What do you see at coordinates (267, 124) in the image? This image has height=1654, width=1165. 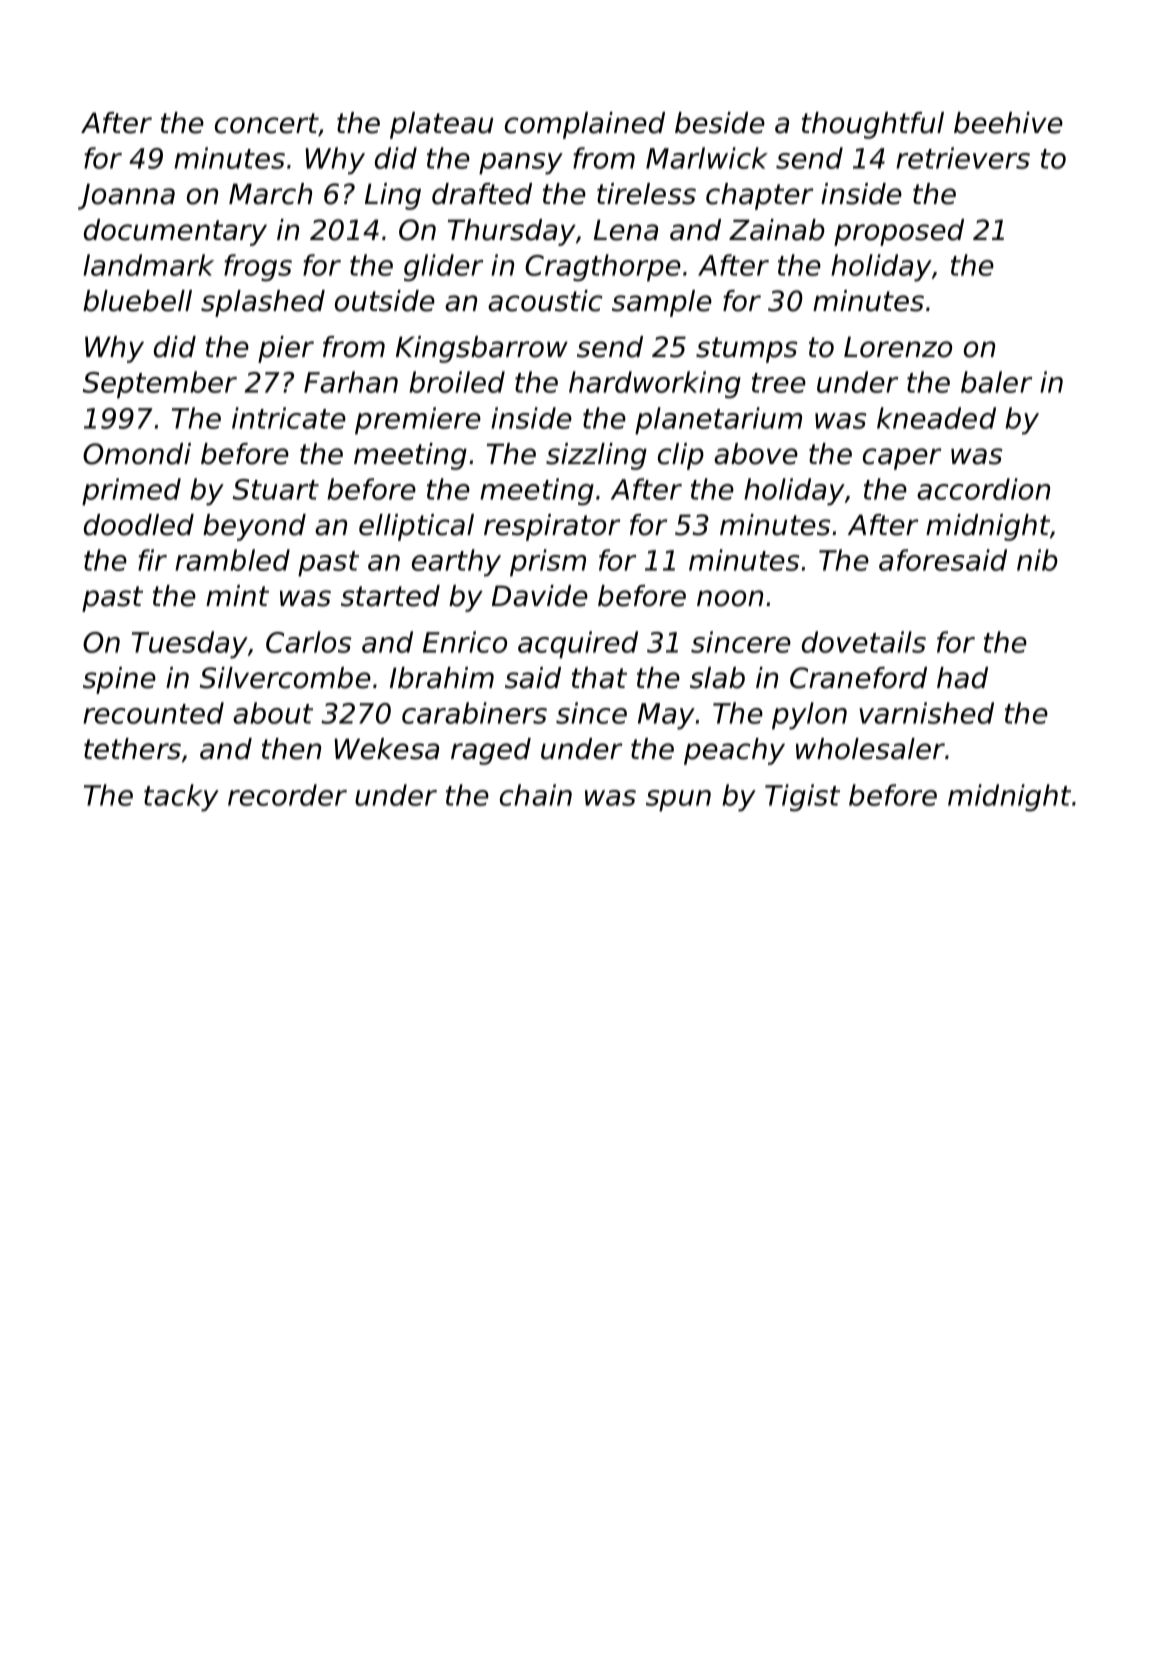 I see `concert` at bounding box center [267, 124].
